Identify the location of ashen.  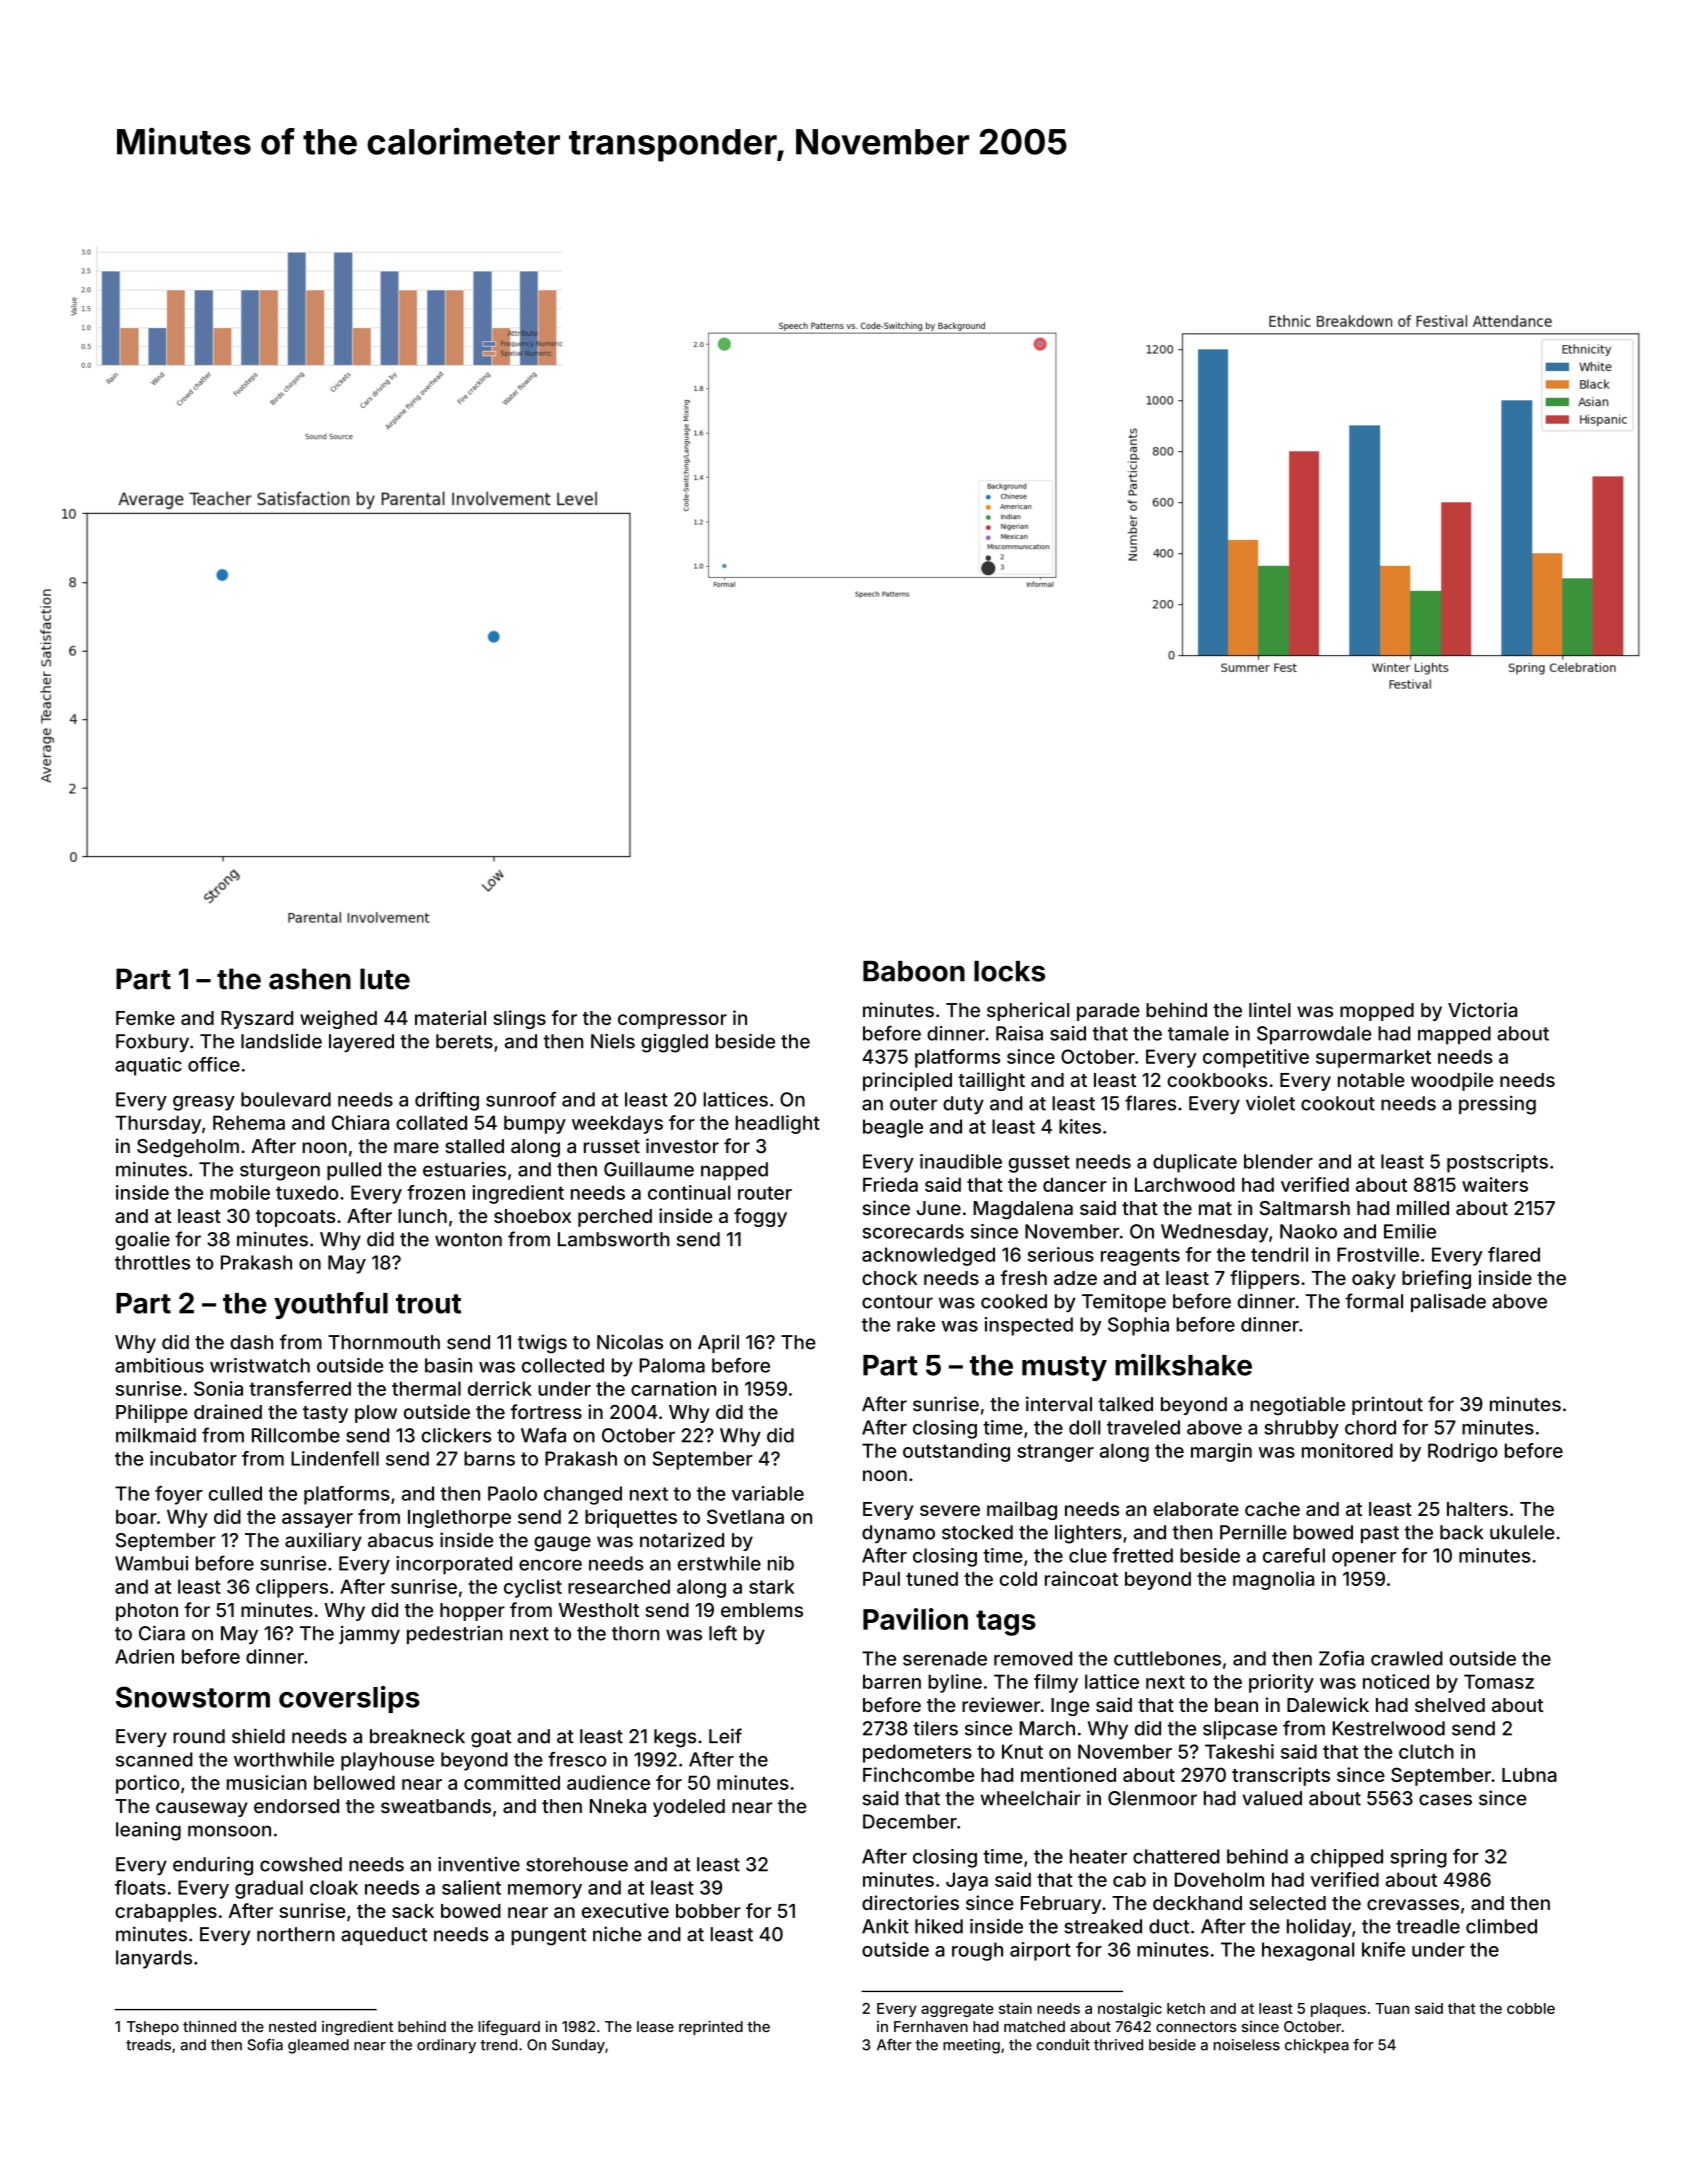
(310, 979).
